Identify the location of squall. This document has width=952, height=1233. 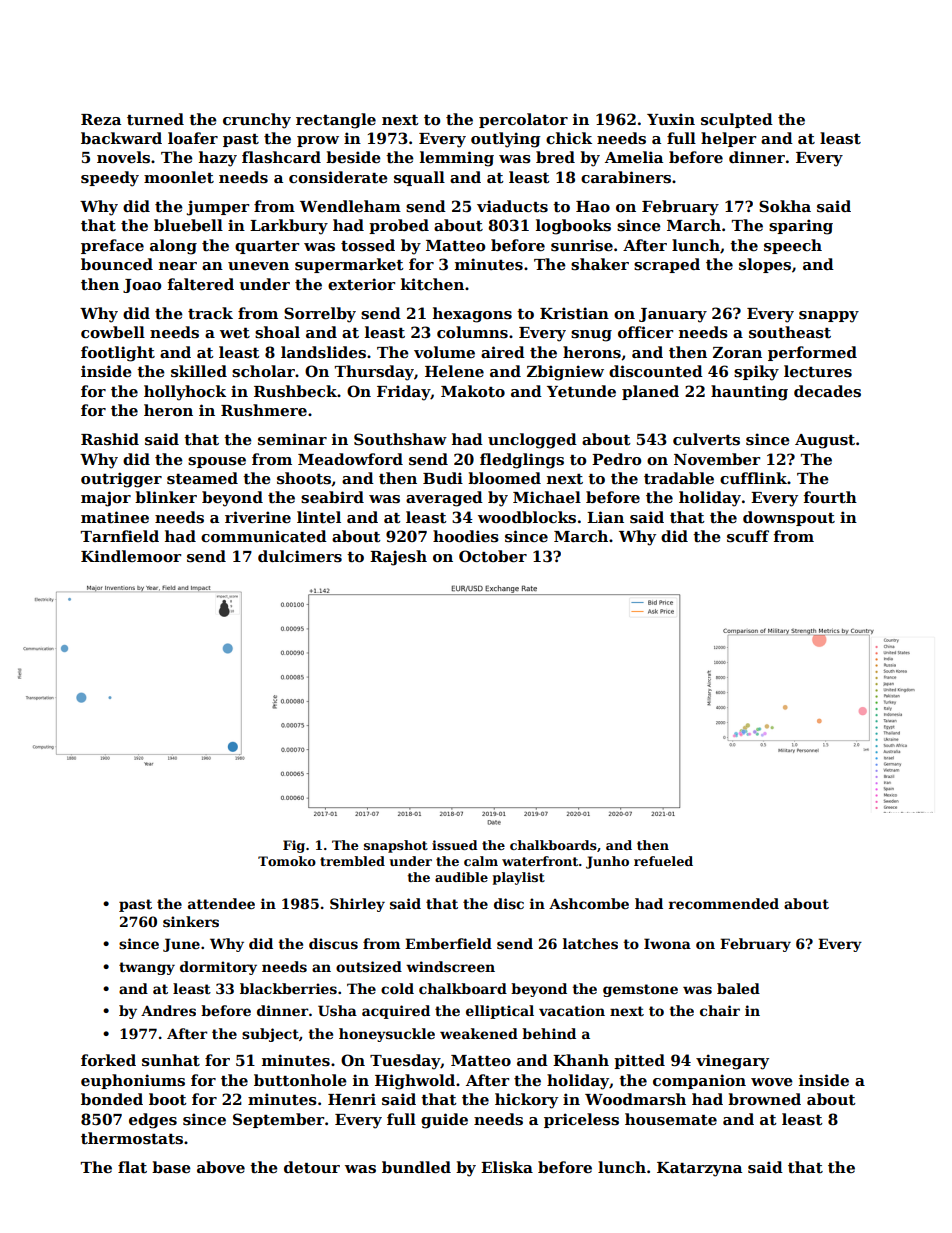
(419, 178).
